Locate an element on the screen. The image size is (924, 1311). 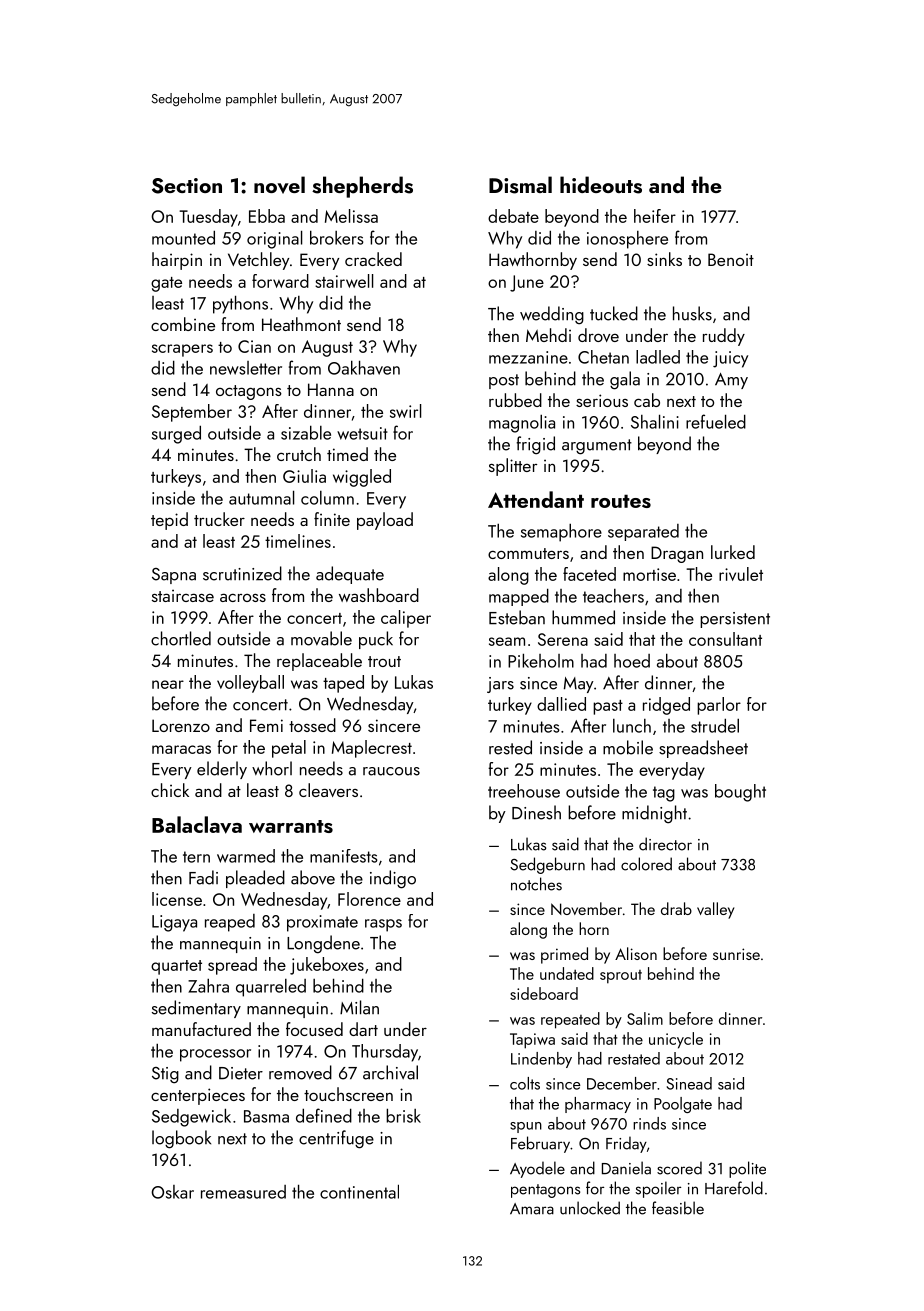
ladled is located at coordinates (658, 357).
